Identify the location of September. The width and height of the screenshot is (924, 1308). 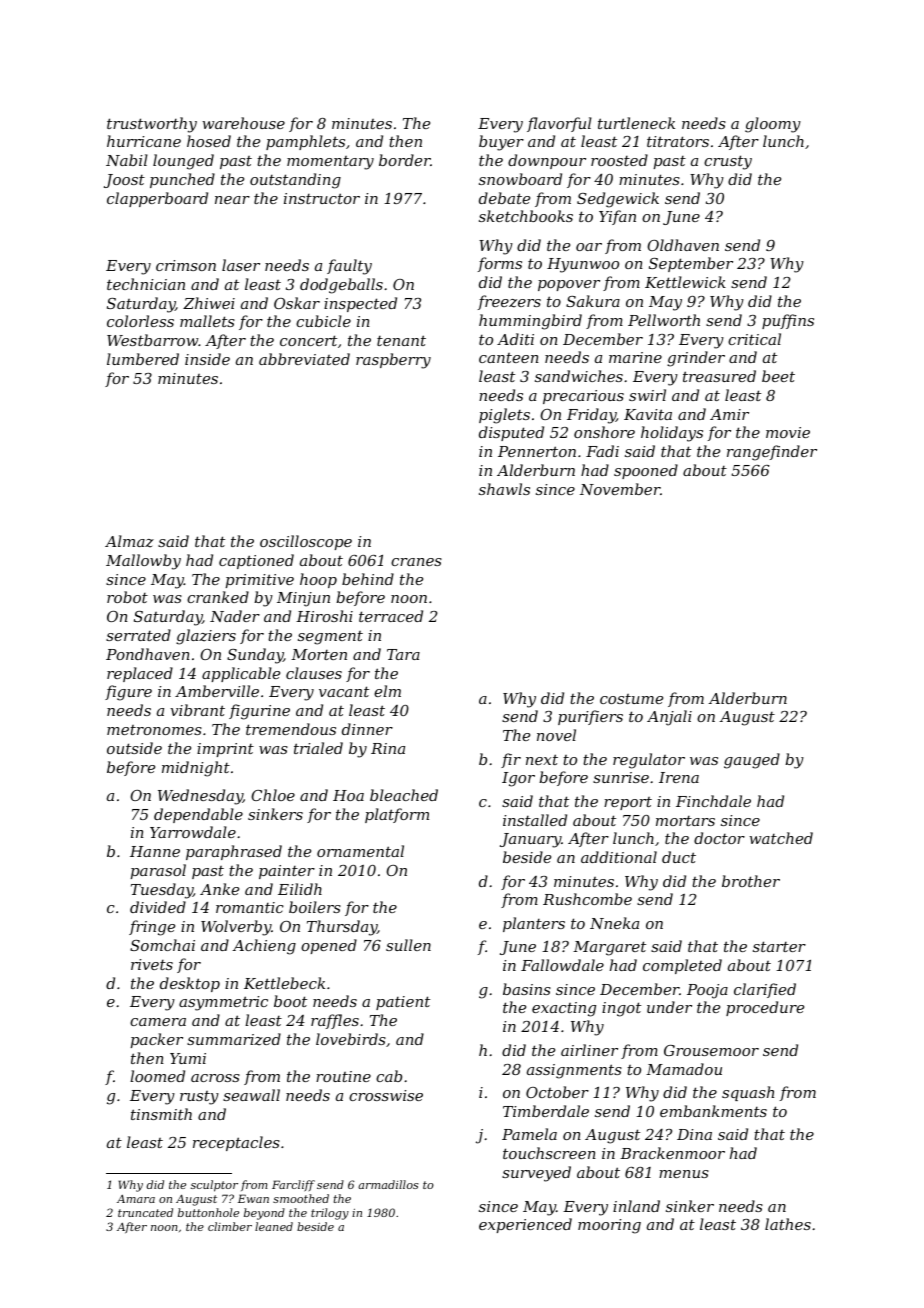
(691, 264).
